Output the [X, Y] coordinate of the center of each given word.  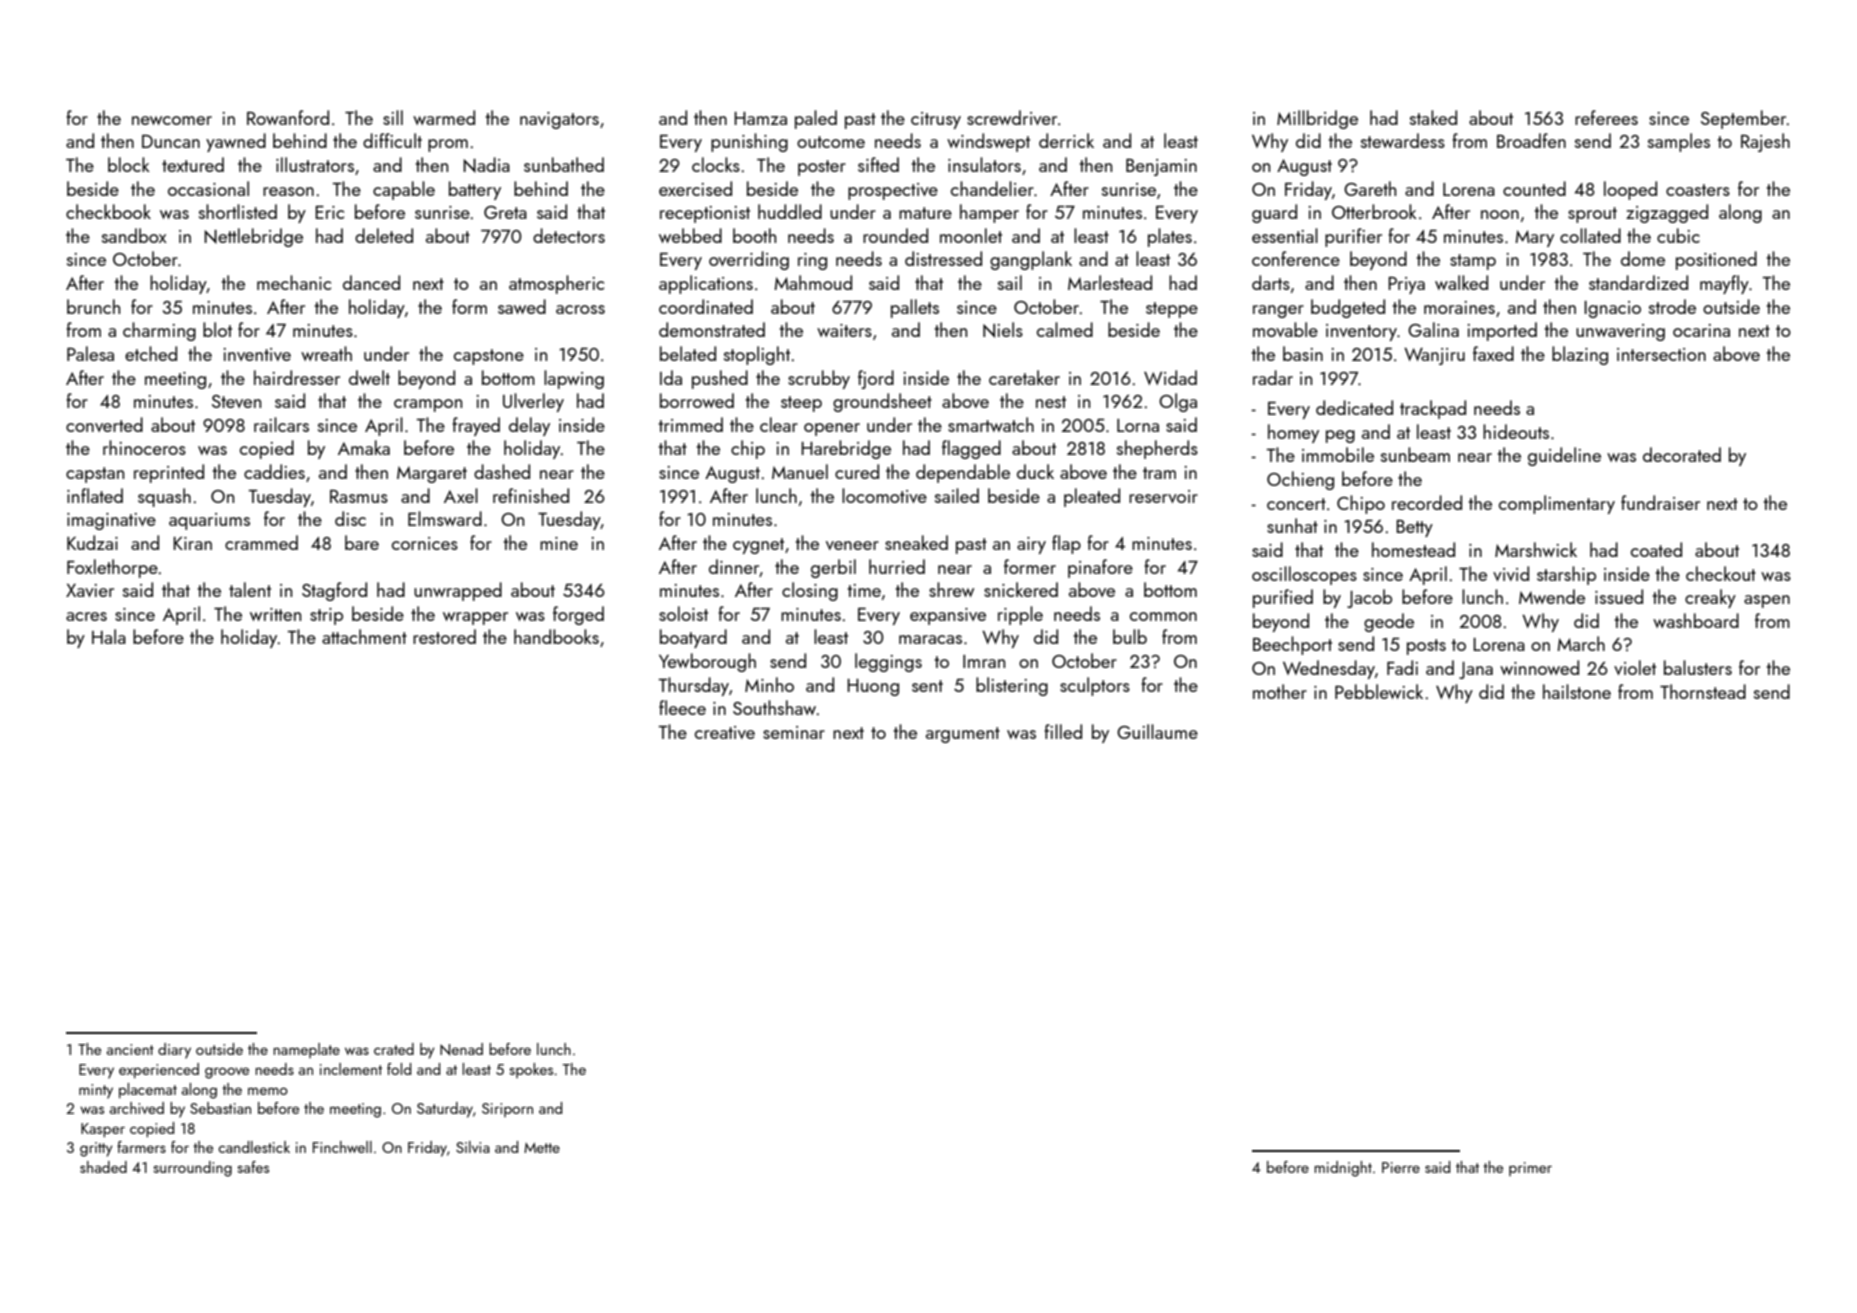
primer [1530, 1169]
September [1743, 119]
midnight [1343, 1169]
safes [253, 1167]
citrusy [936, 120]
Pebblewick [1379, 691]
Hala [109, 636]
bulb [1130, 636]
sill [393, 117]
